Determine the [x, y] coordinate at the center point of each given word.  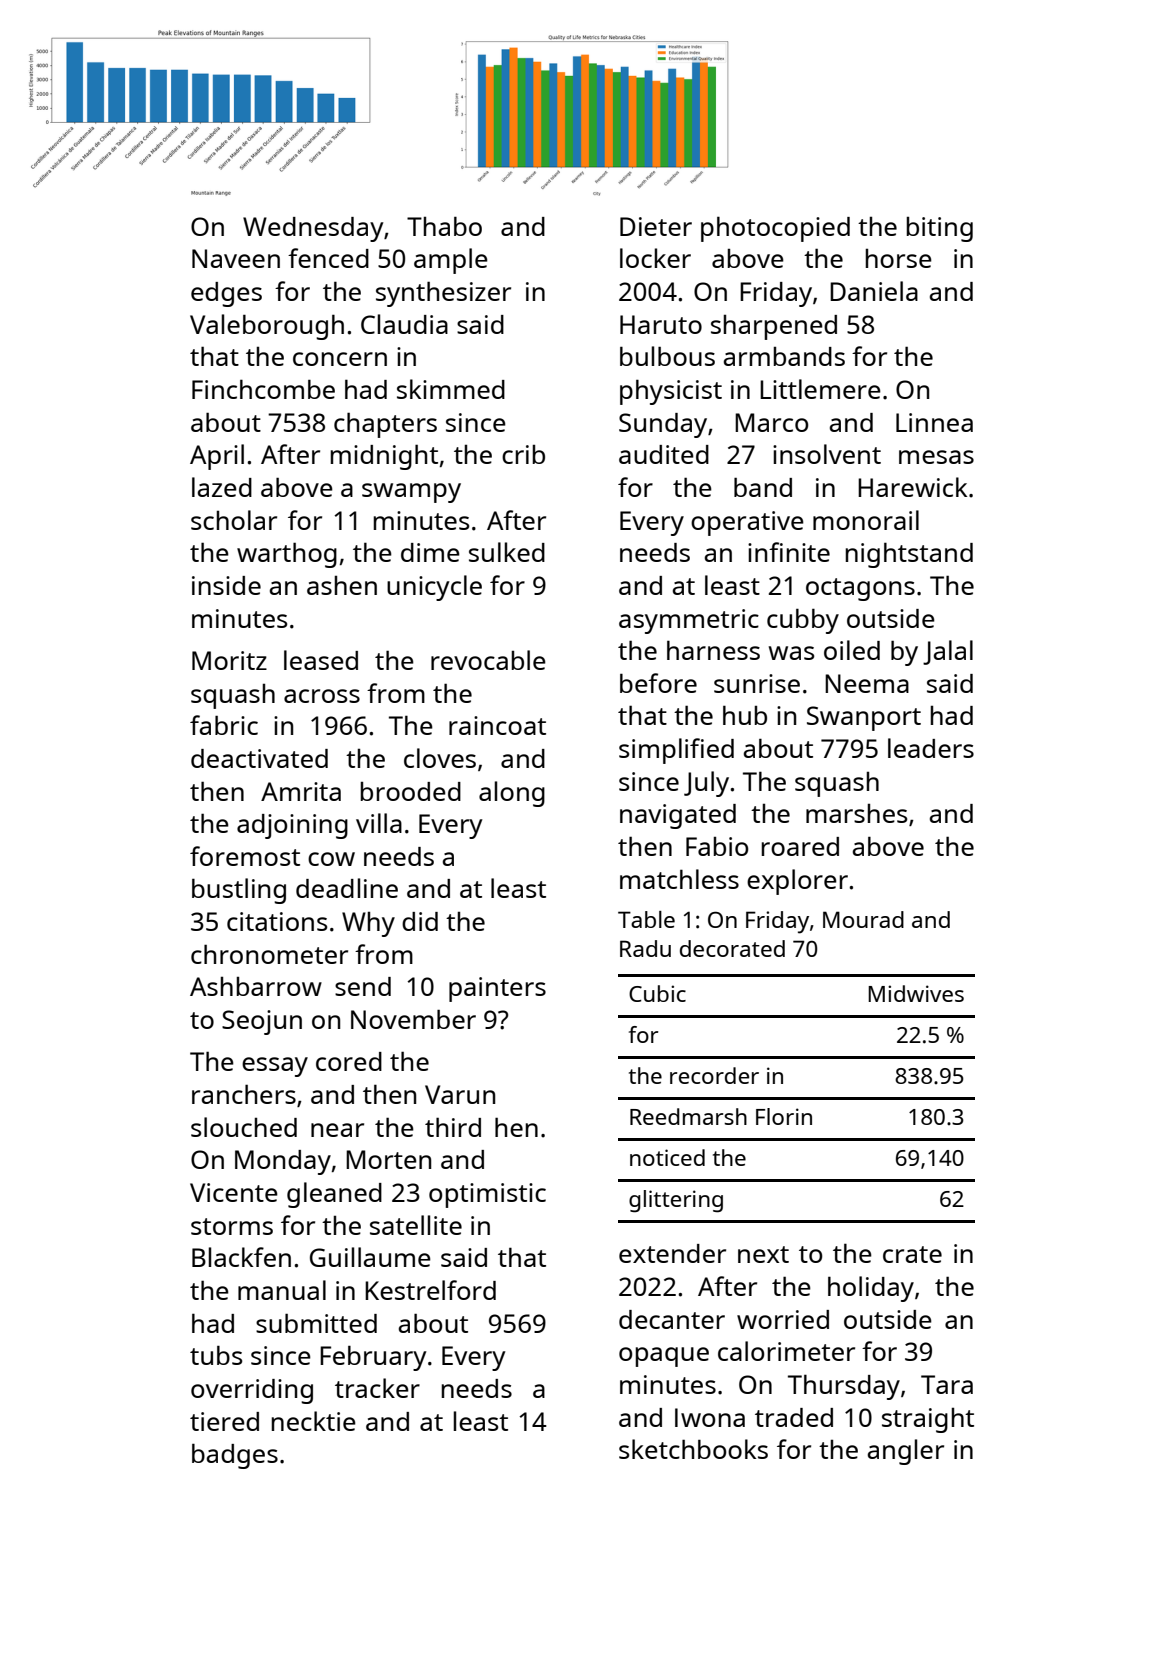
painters [497, 989]
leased [321, 660]
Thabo [444, 226]
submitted [316, 1323]
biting [940, 229]
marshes [856, 813]
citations [277, 921]
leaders [931, 748]
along [512, 794]
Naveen [236, 258]
